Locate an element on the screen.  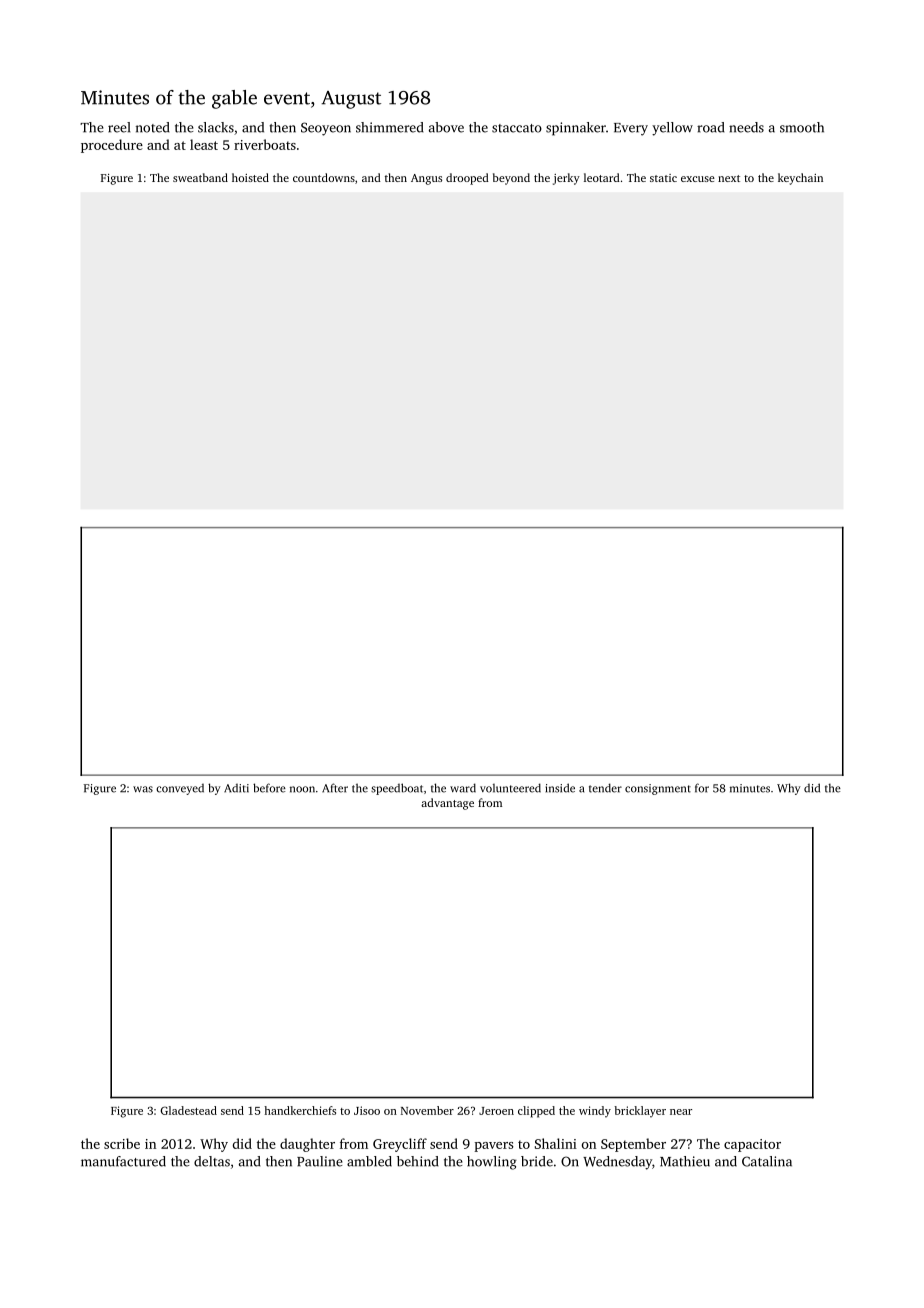
before is located at coordinates (269, 788).
